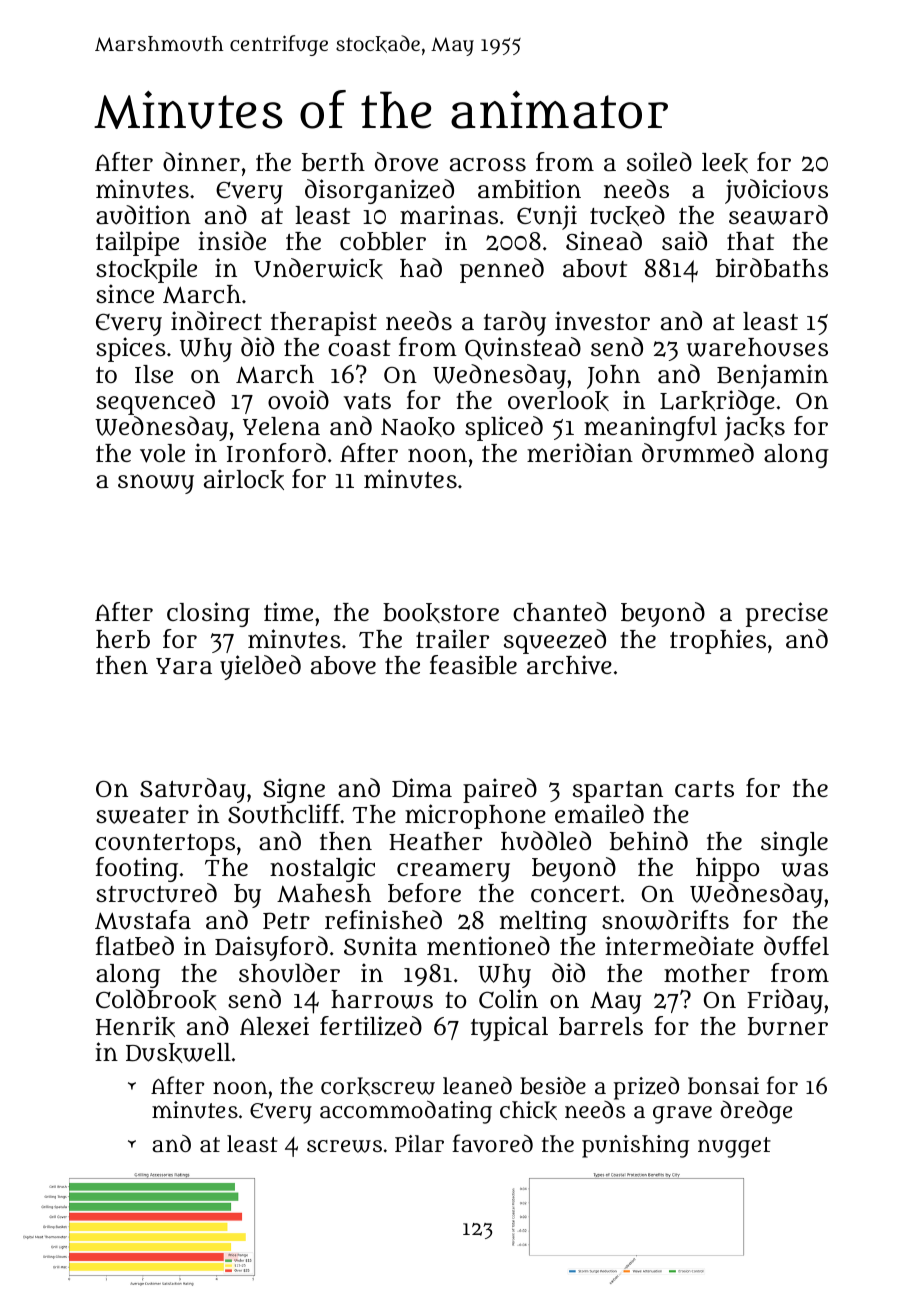 This page has height=1311, width=924. Describe the element at coordinates (367, 401) in the page. I see `vats` at that location.
